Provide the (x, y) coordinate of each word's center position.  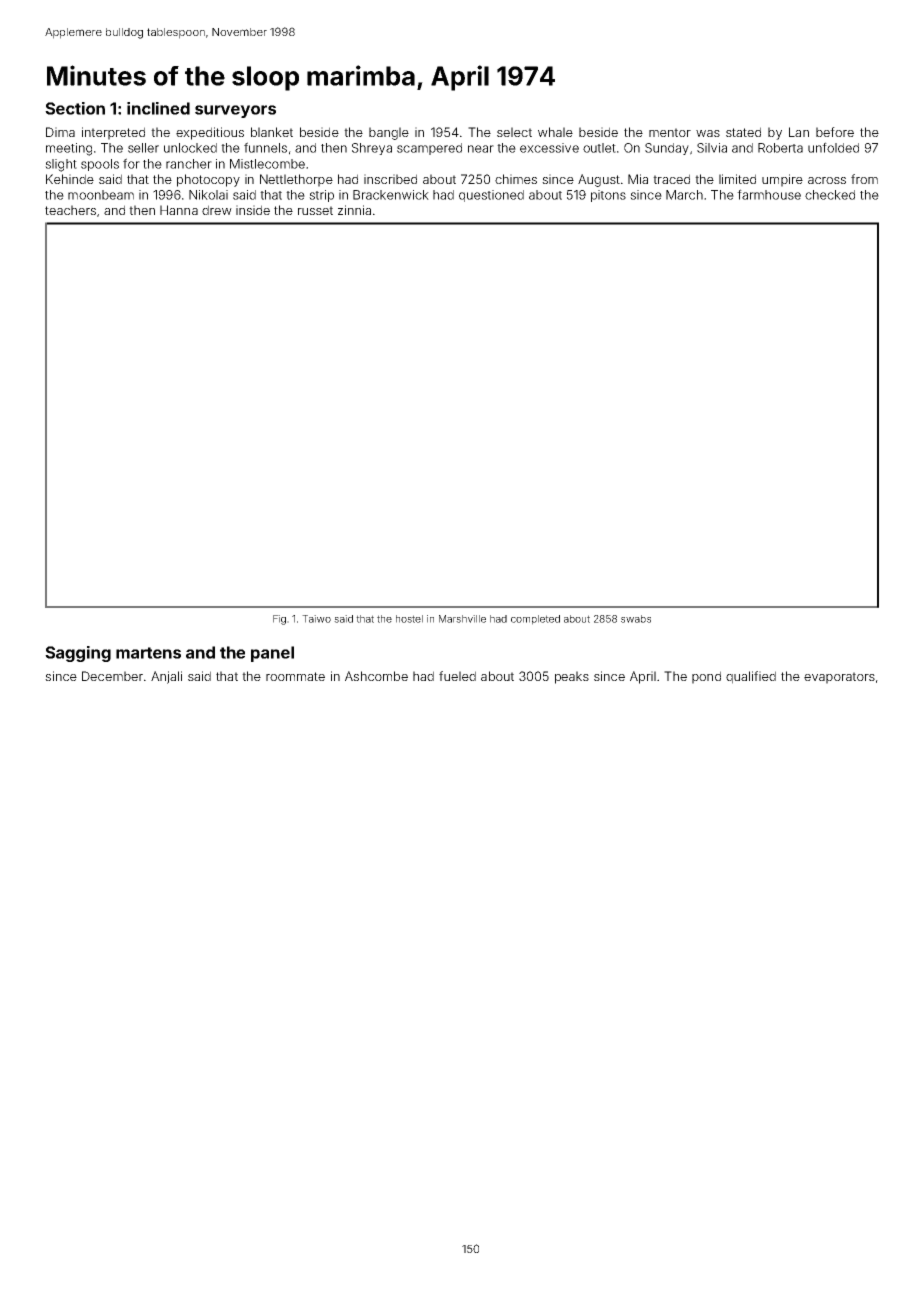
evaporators (839, 678)
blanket (272, 132)
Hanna (179, 210)
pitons (608, 196)
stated (743, 132)
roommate (295, 676)
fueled (457, 676)
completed (535, 620)
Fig (279, 620)
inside (253, 210)
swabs (636, 619)
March (684, 195)
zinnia (354, 210)
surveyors (235, 111)
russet (315, 210)
